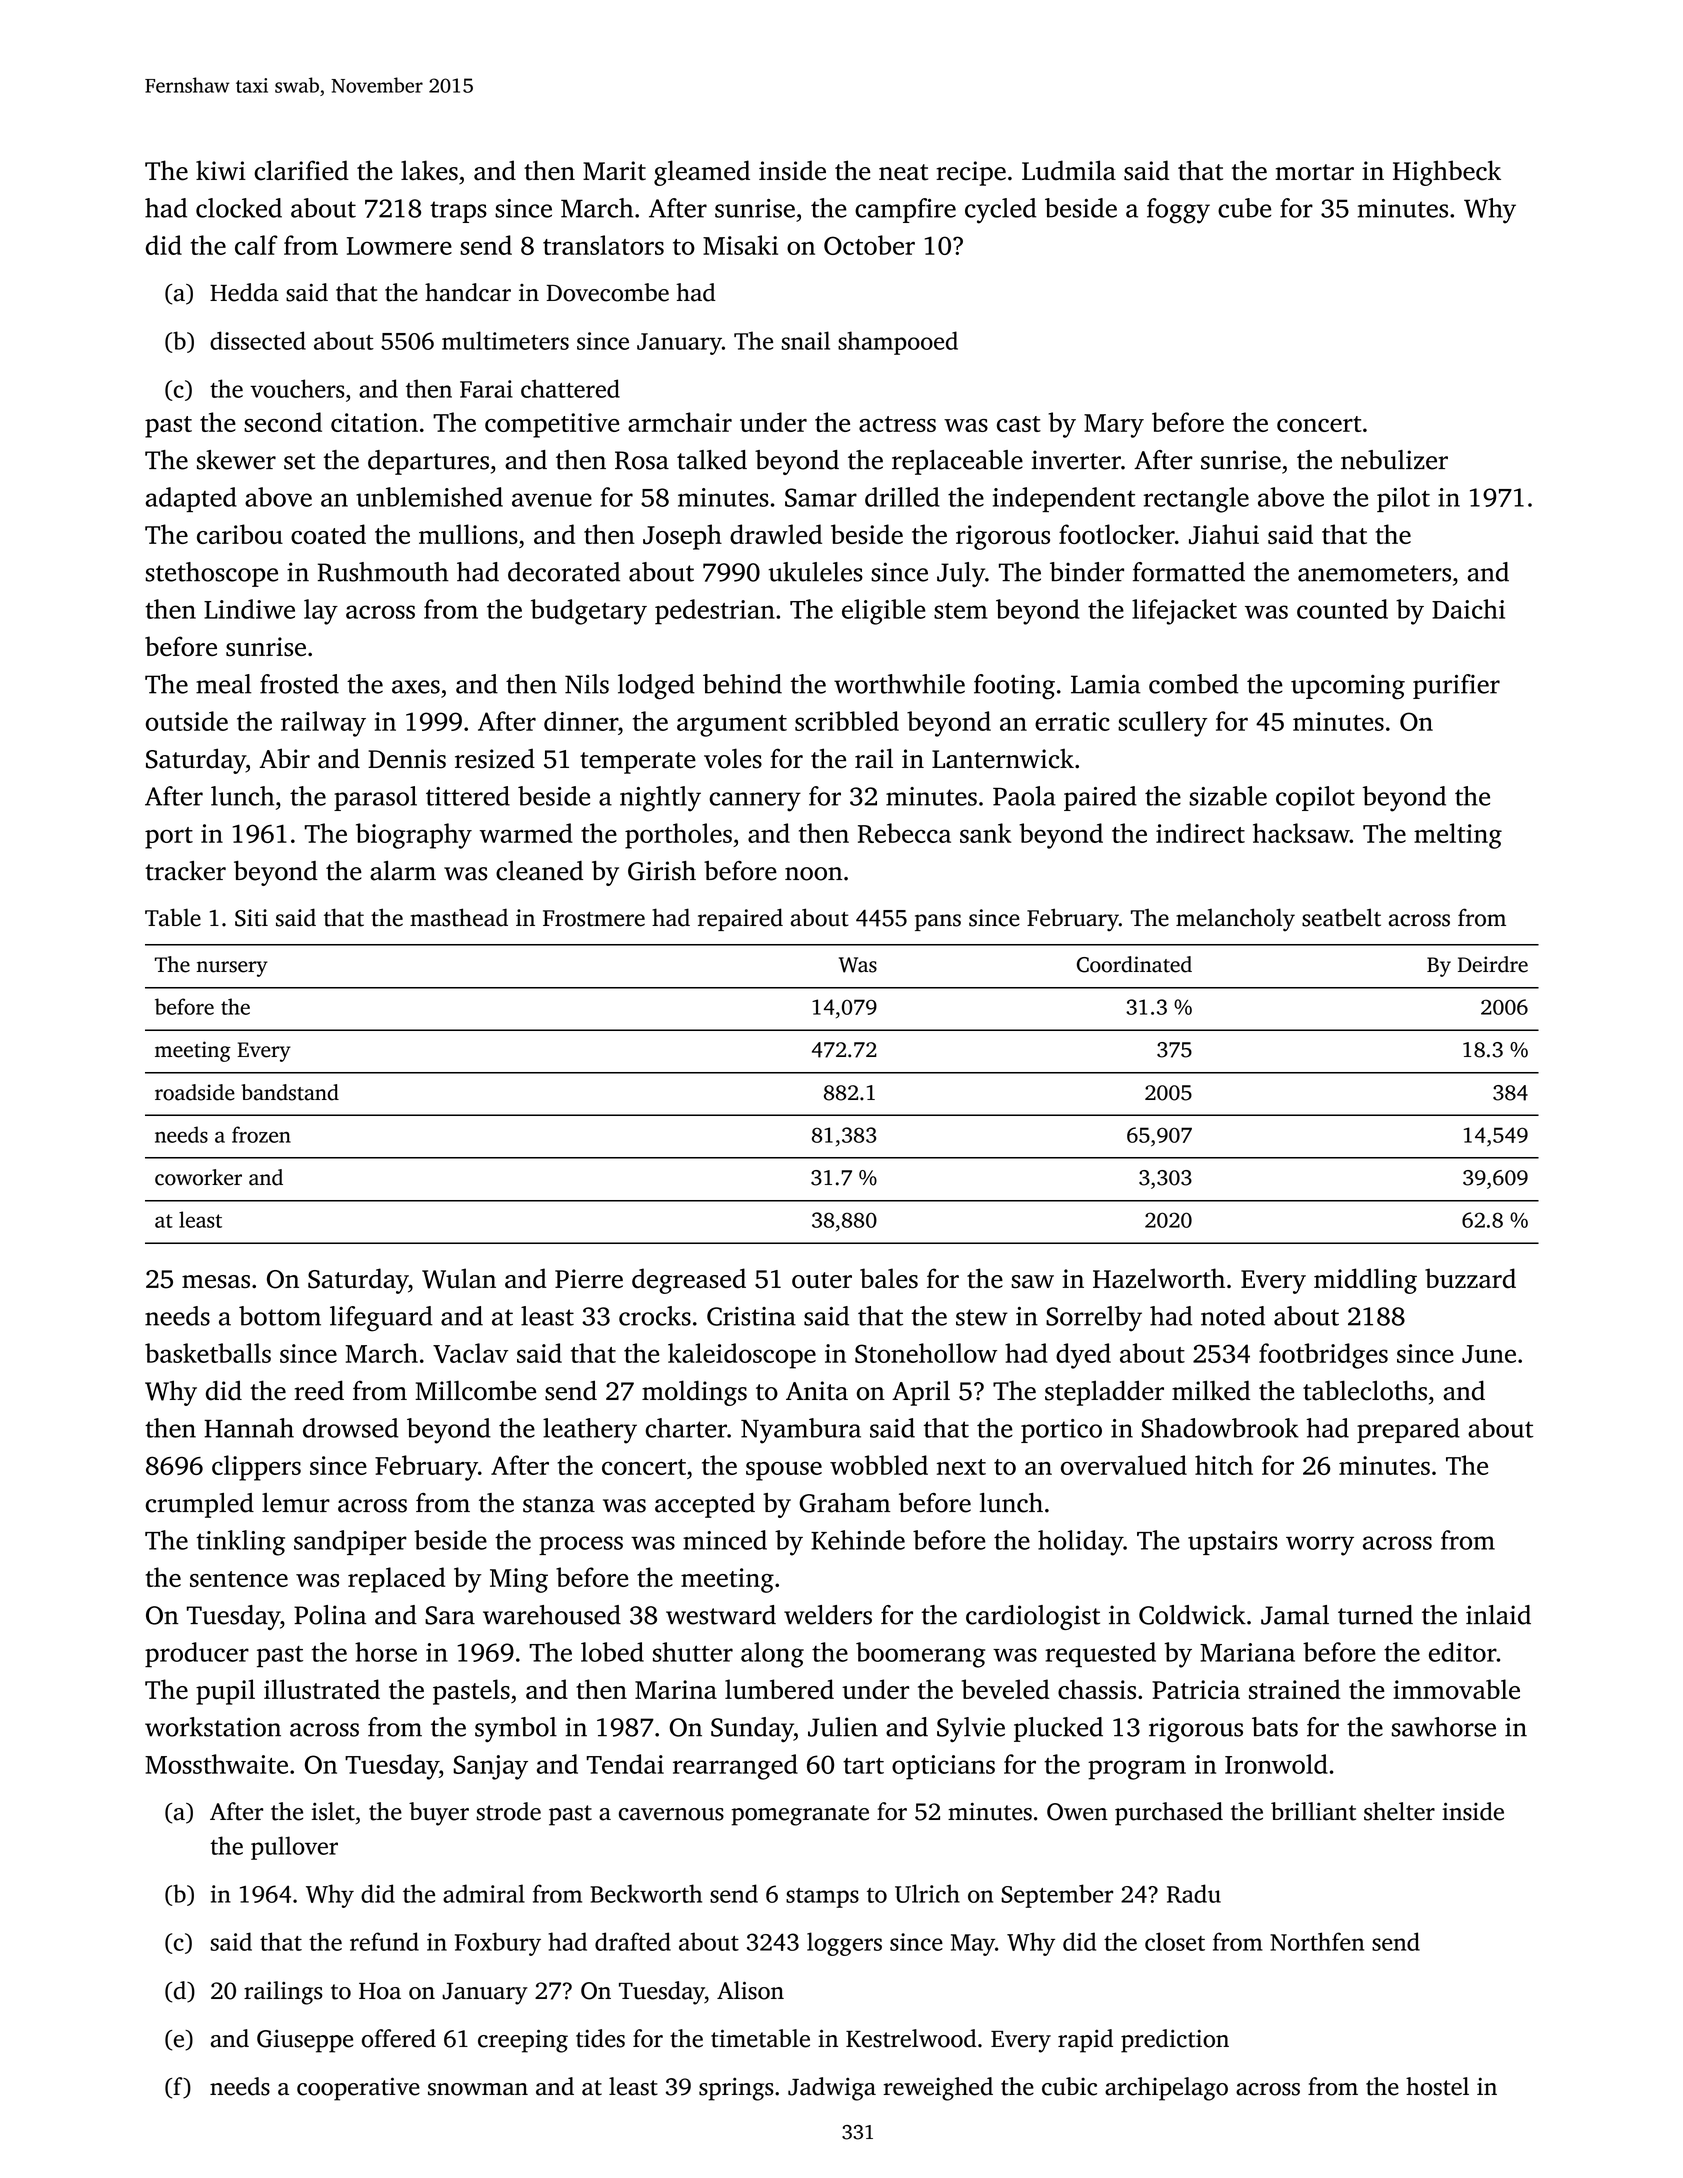 The image size is (1683, 2178). What do you see at coordinates (211, 574) in the screenshot?
I see `stethoscope` at bounding box center [211, 574].
